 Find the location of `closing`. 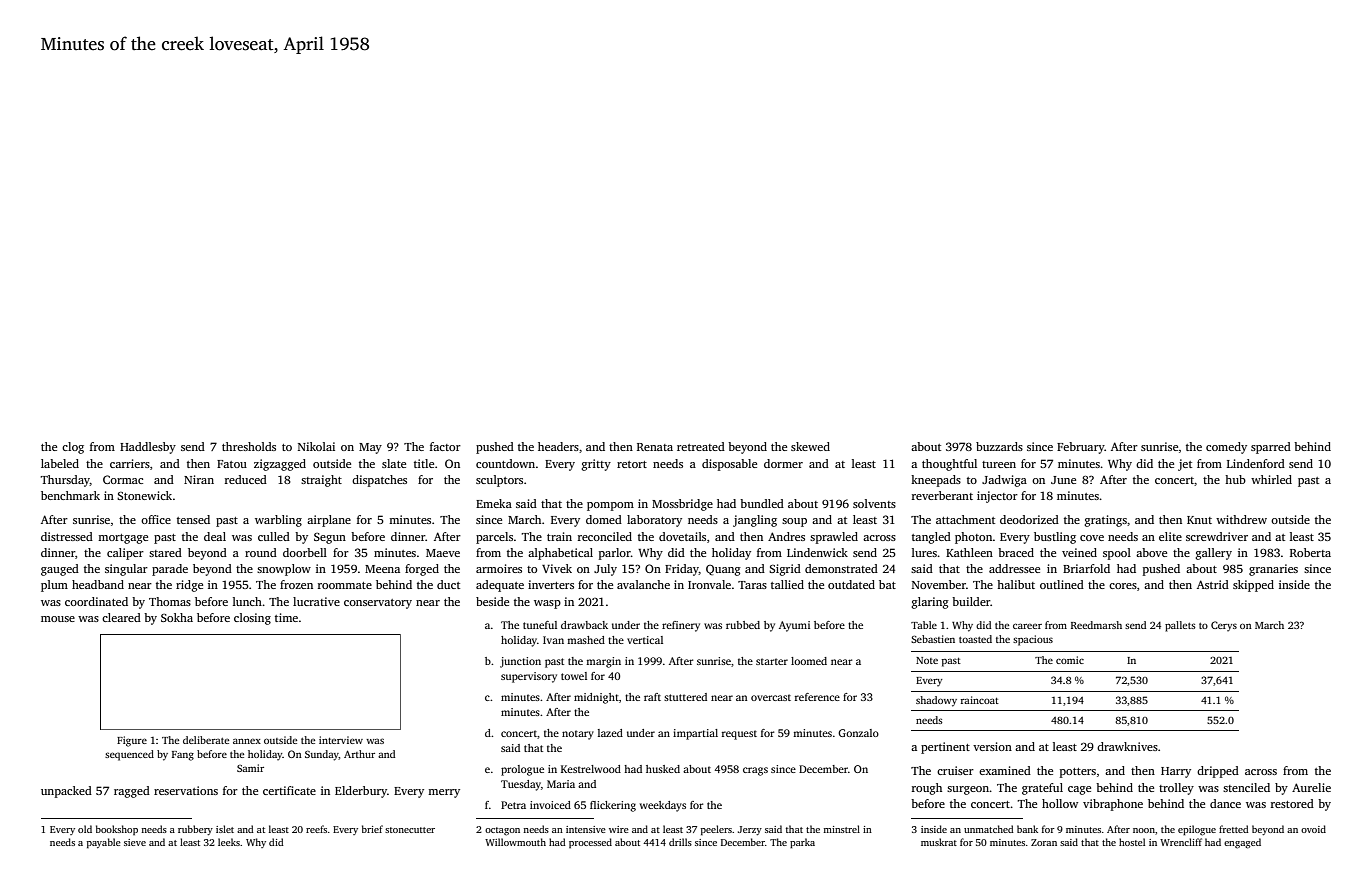

closing is located at coordinates (252, 619).
